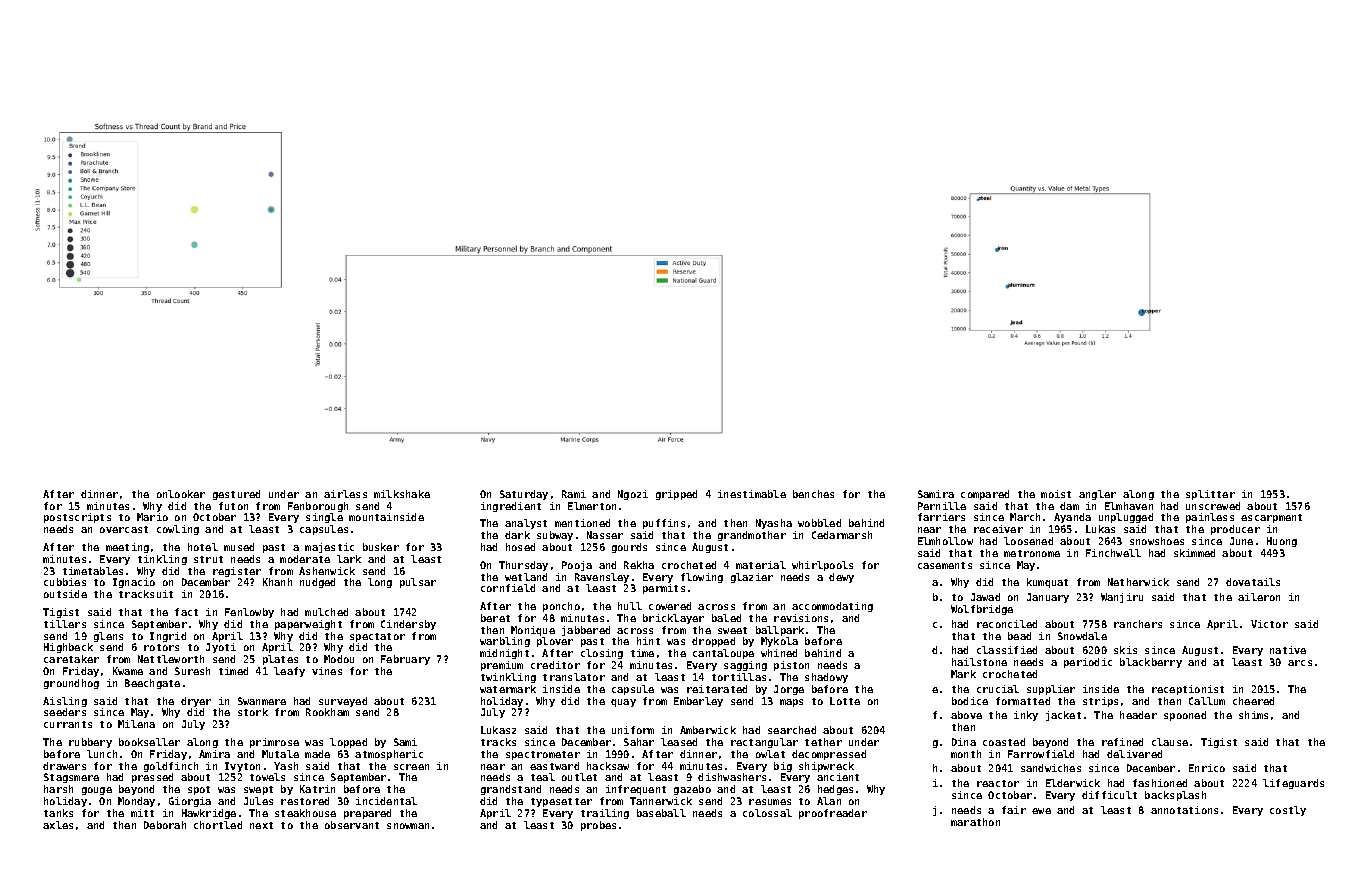 Image resolution: width=1372 pixels, height=887 pixels. Describe the element at coordinates (128, 671) in the page. I see `Kwame` at that location.
